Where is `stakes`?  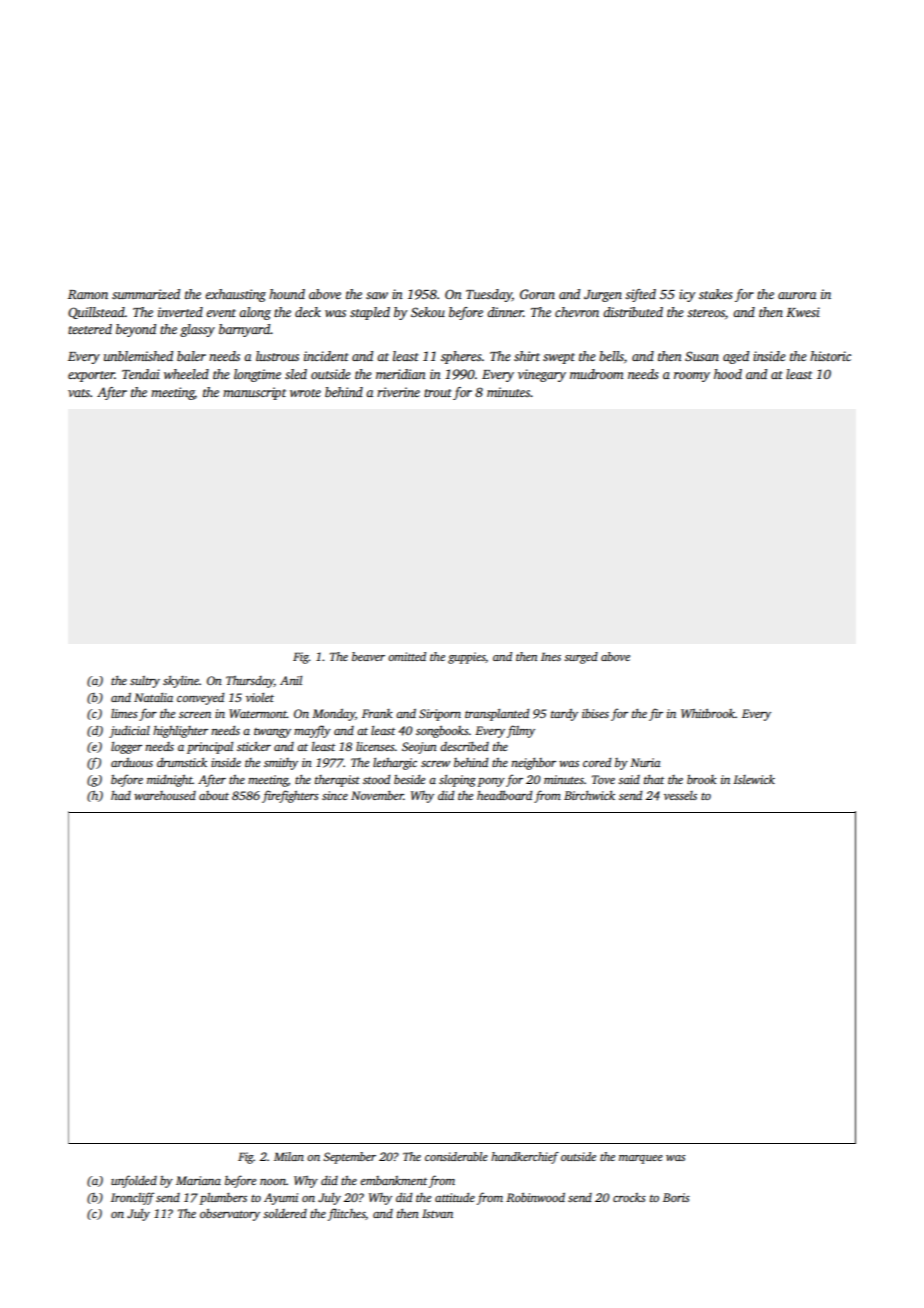 stakes is located at coordinates (715, 294).
